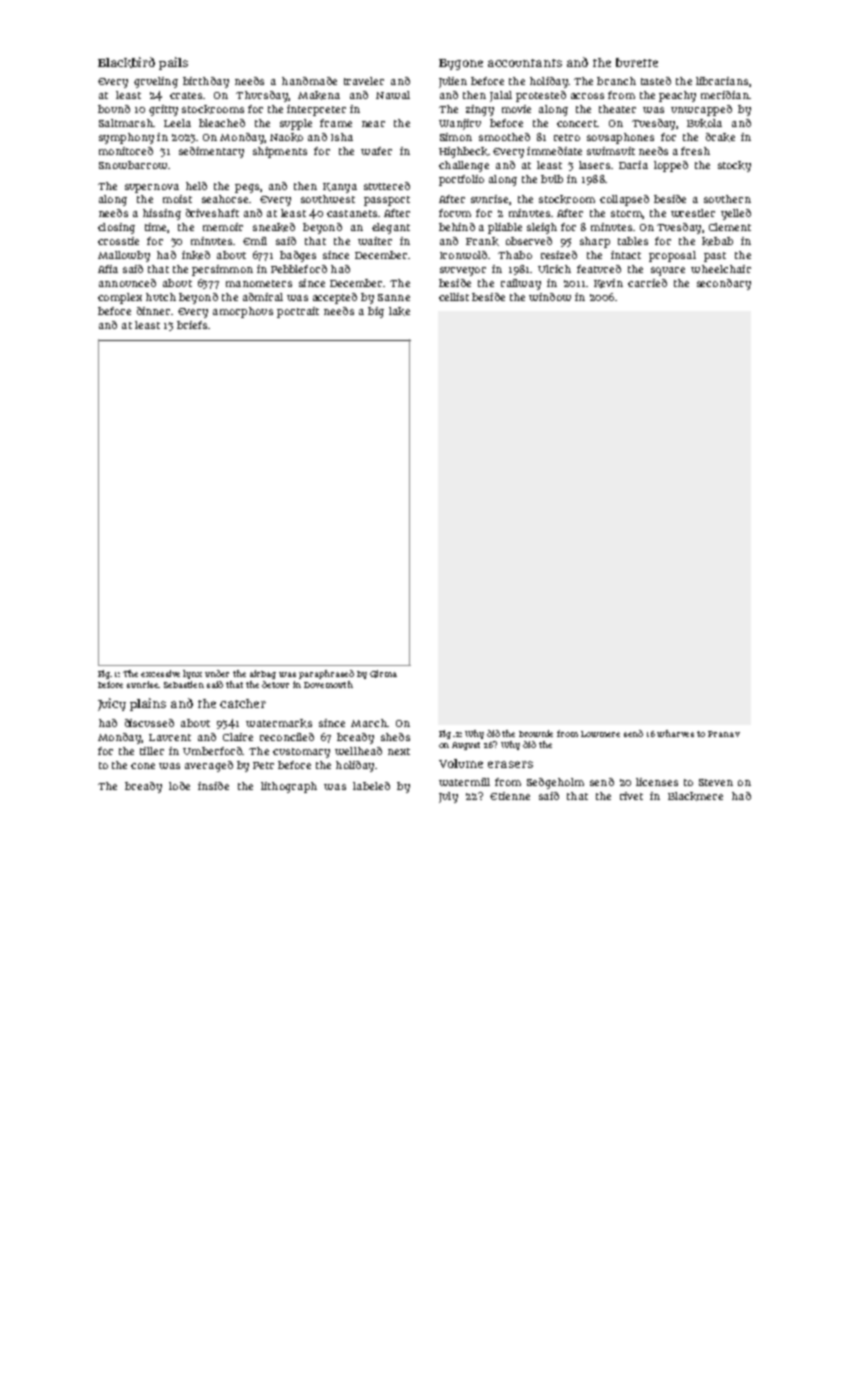  Describe the element at coordinates (383, 674) in the screenshot. I see `Girma` at that location.
